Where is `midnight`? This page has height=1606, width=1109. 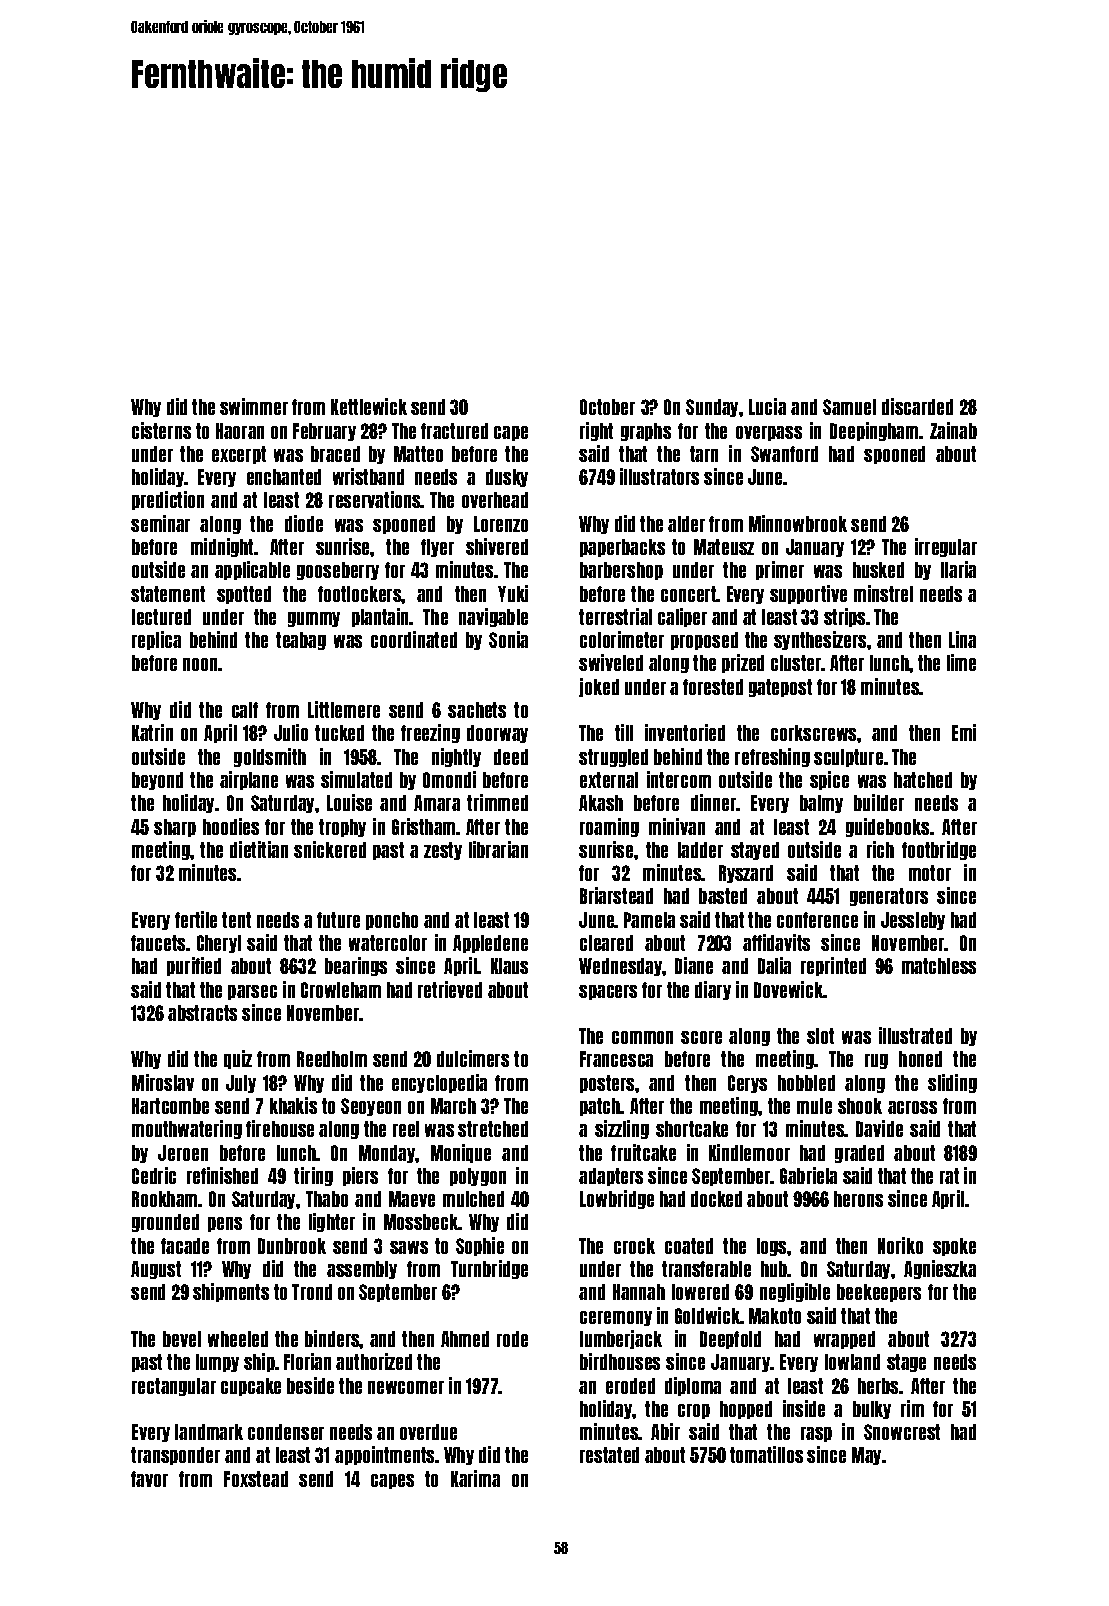
midnight is located at coordinates (222, 547).
